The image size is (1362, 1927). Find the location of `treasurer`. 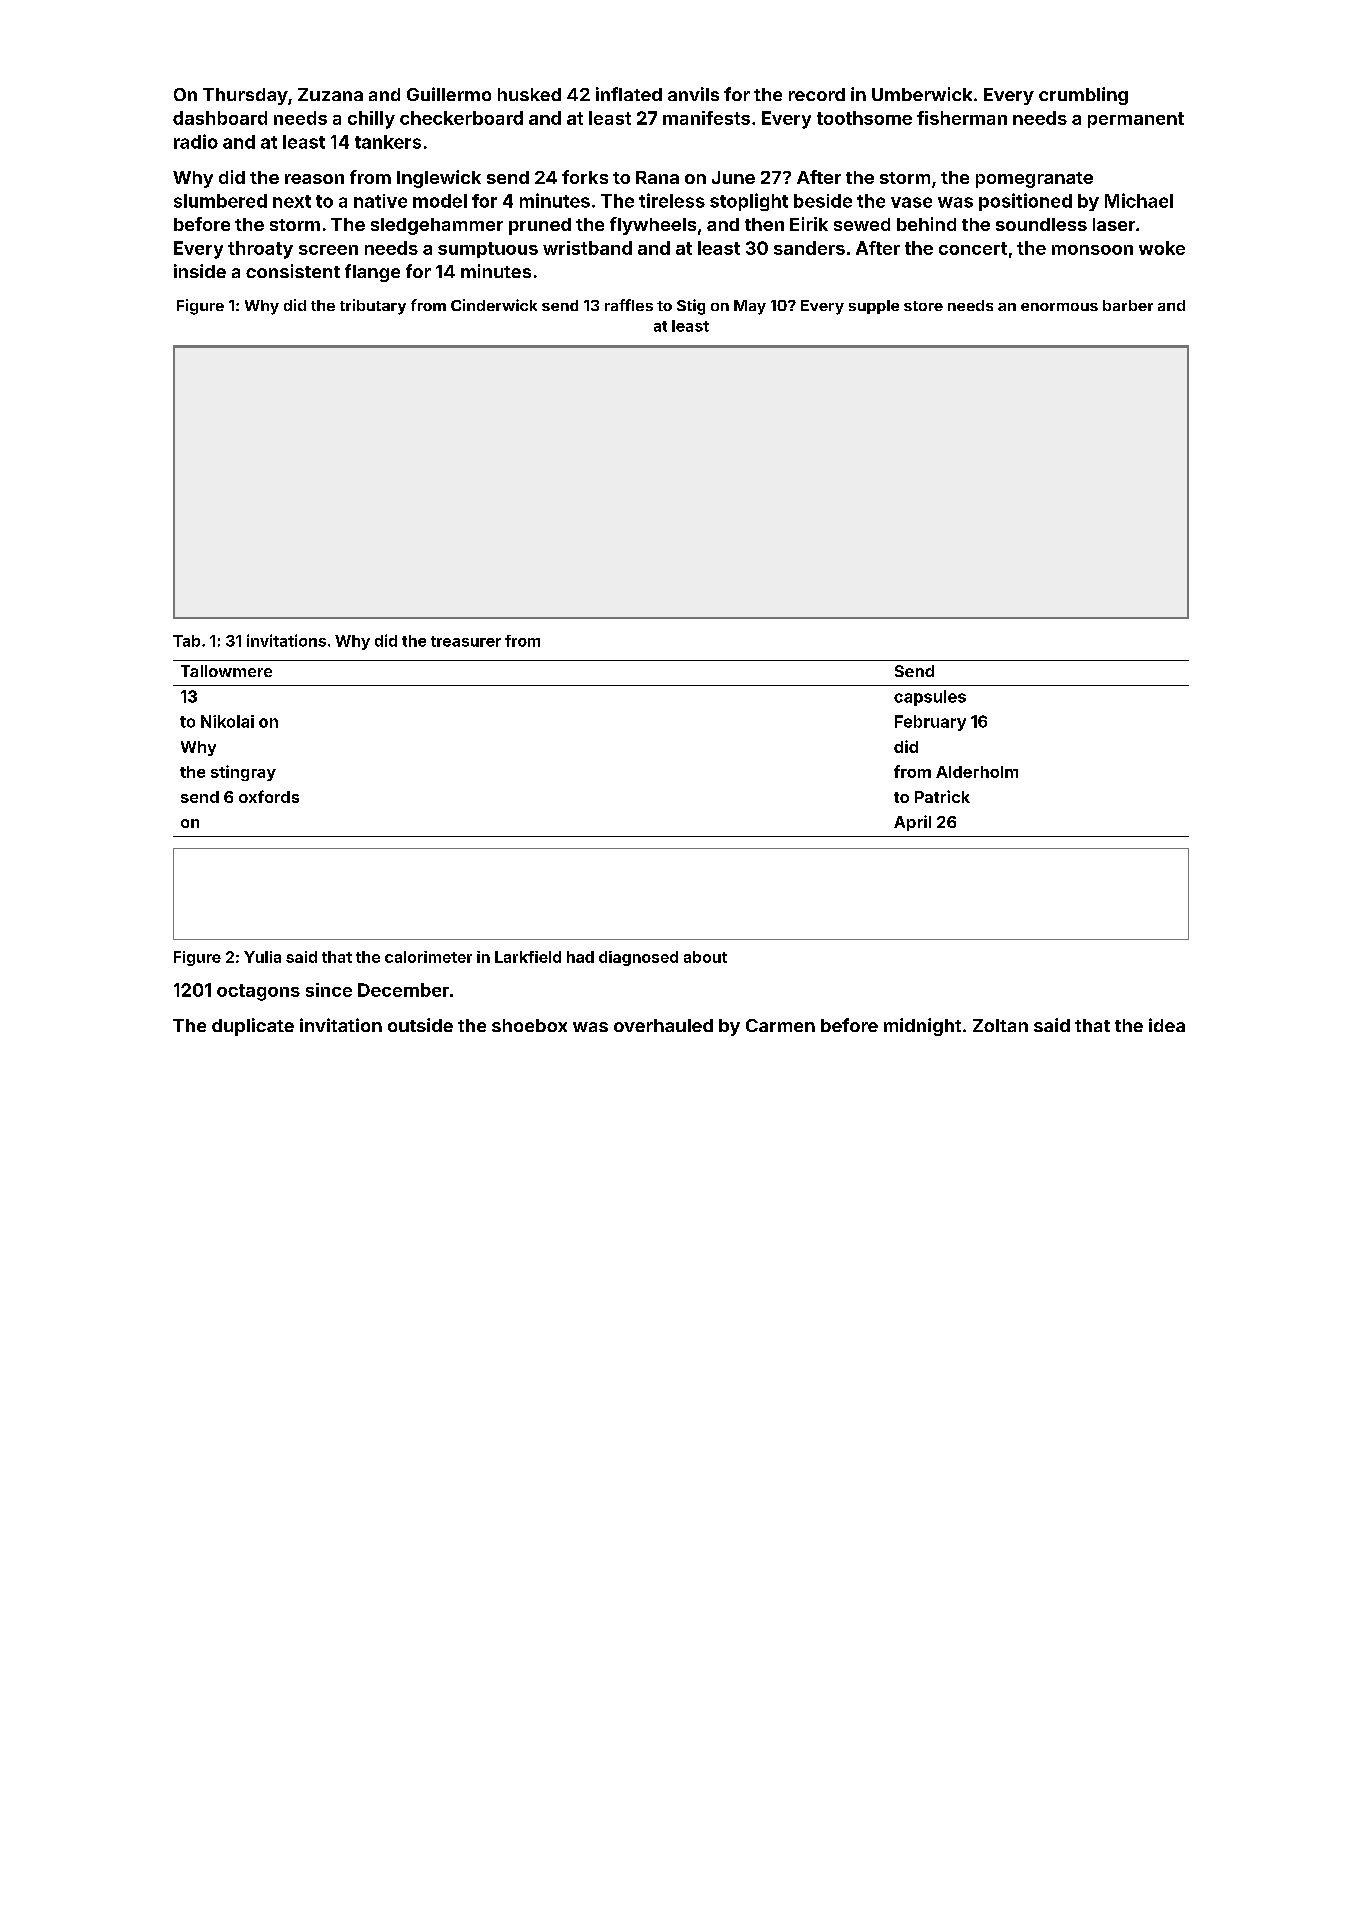

treasurer is located at coordinates (466, 641).
